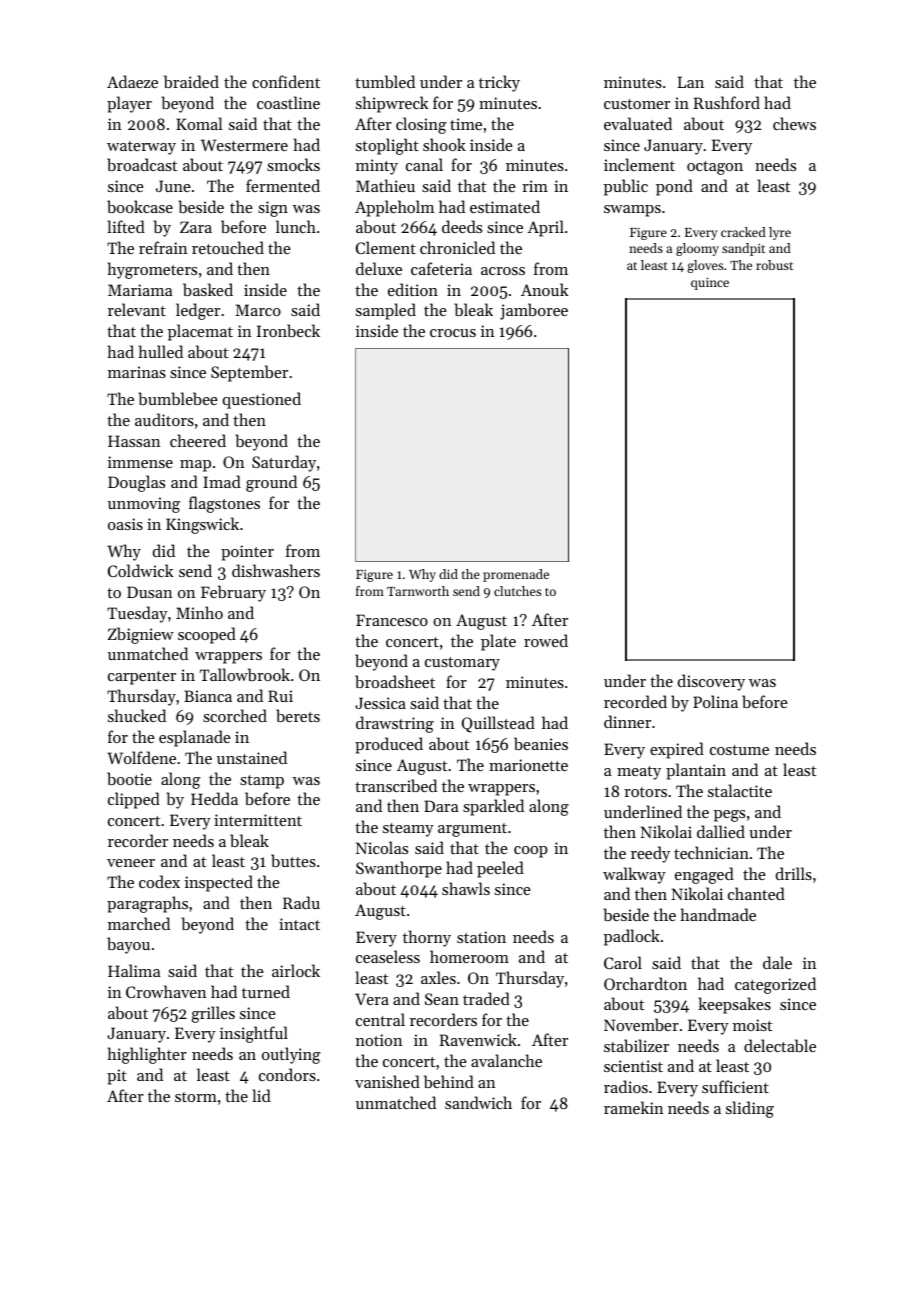 This page has height=1308, width=924. Describe the element at coordinates (499, 83) in the page. I see `tricky` at that location.
